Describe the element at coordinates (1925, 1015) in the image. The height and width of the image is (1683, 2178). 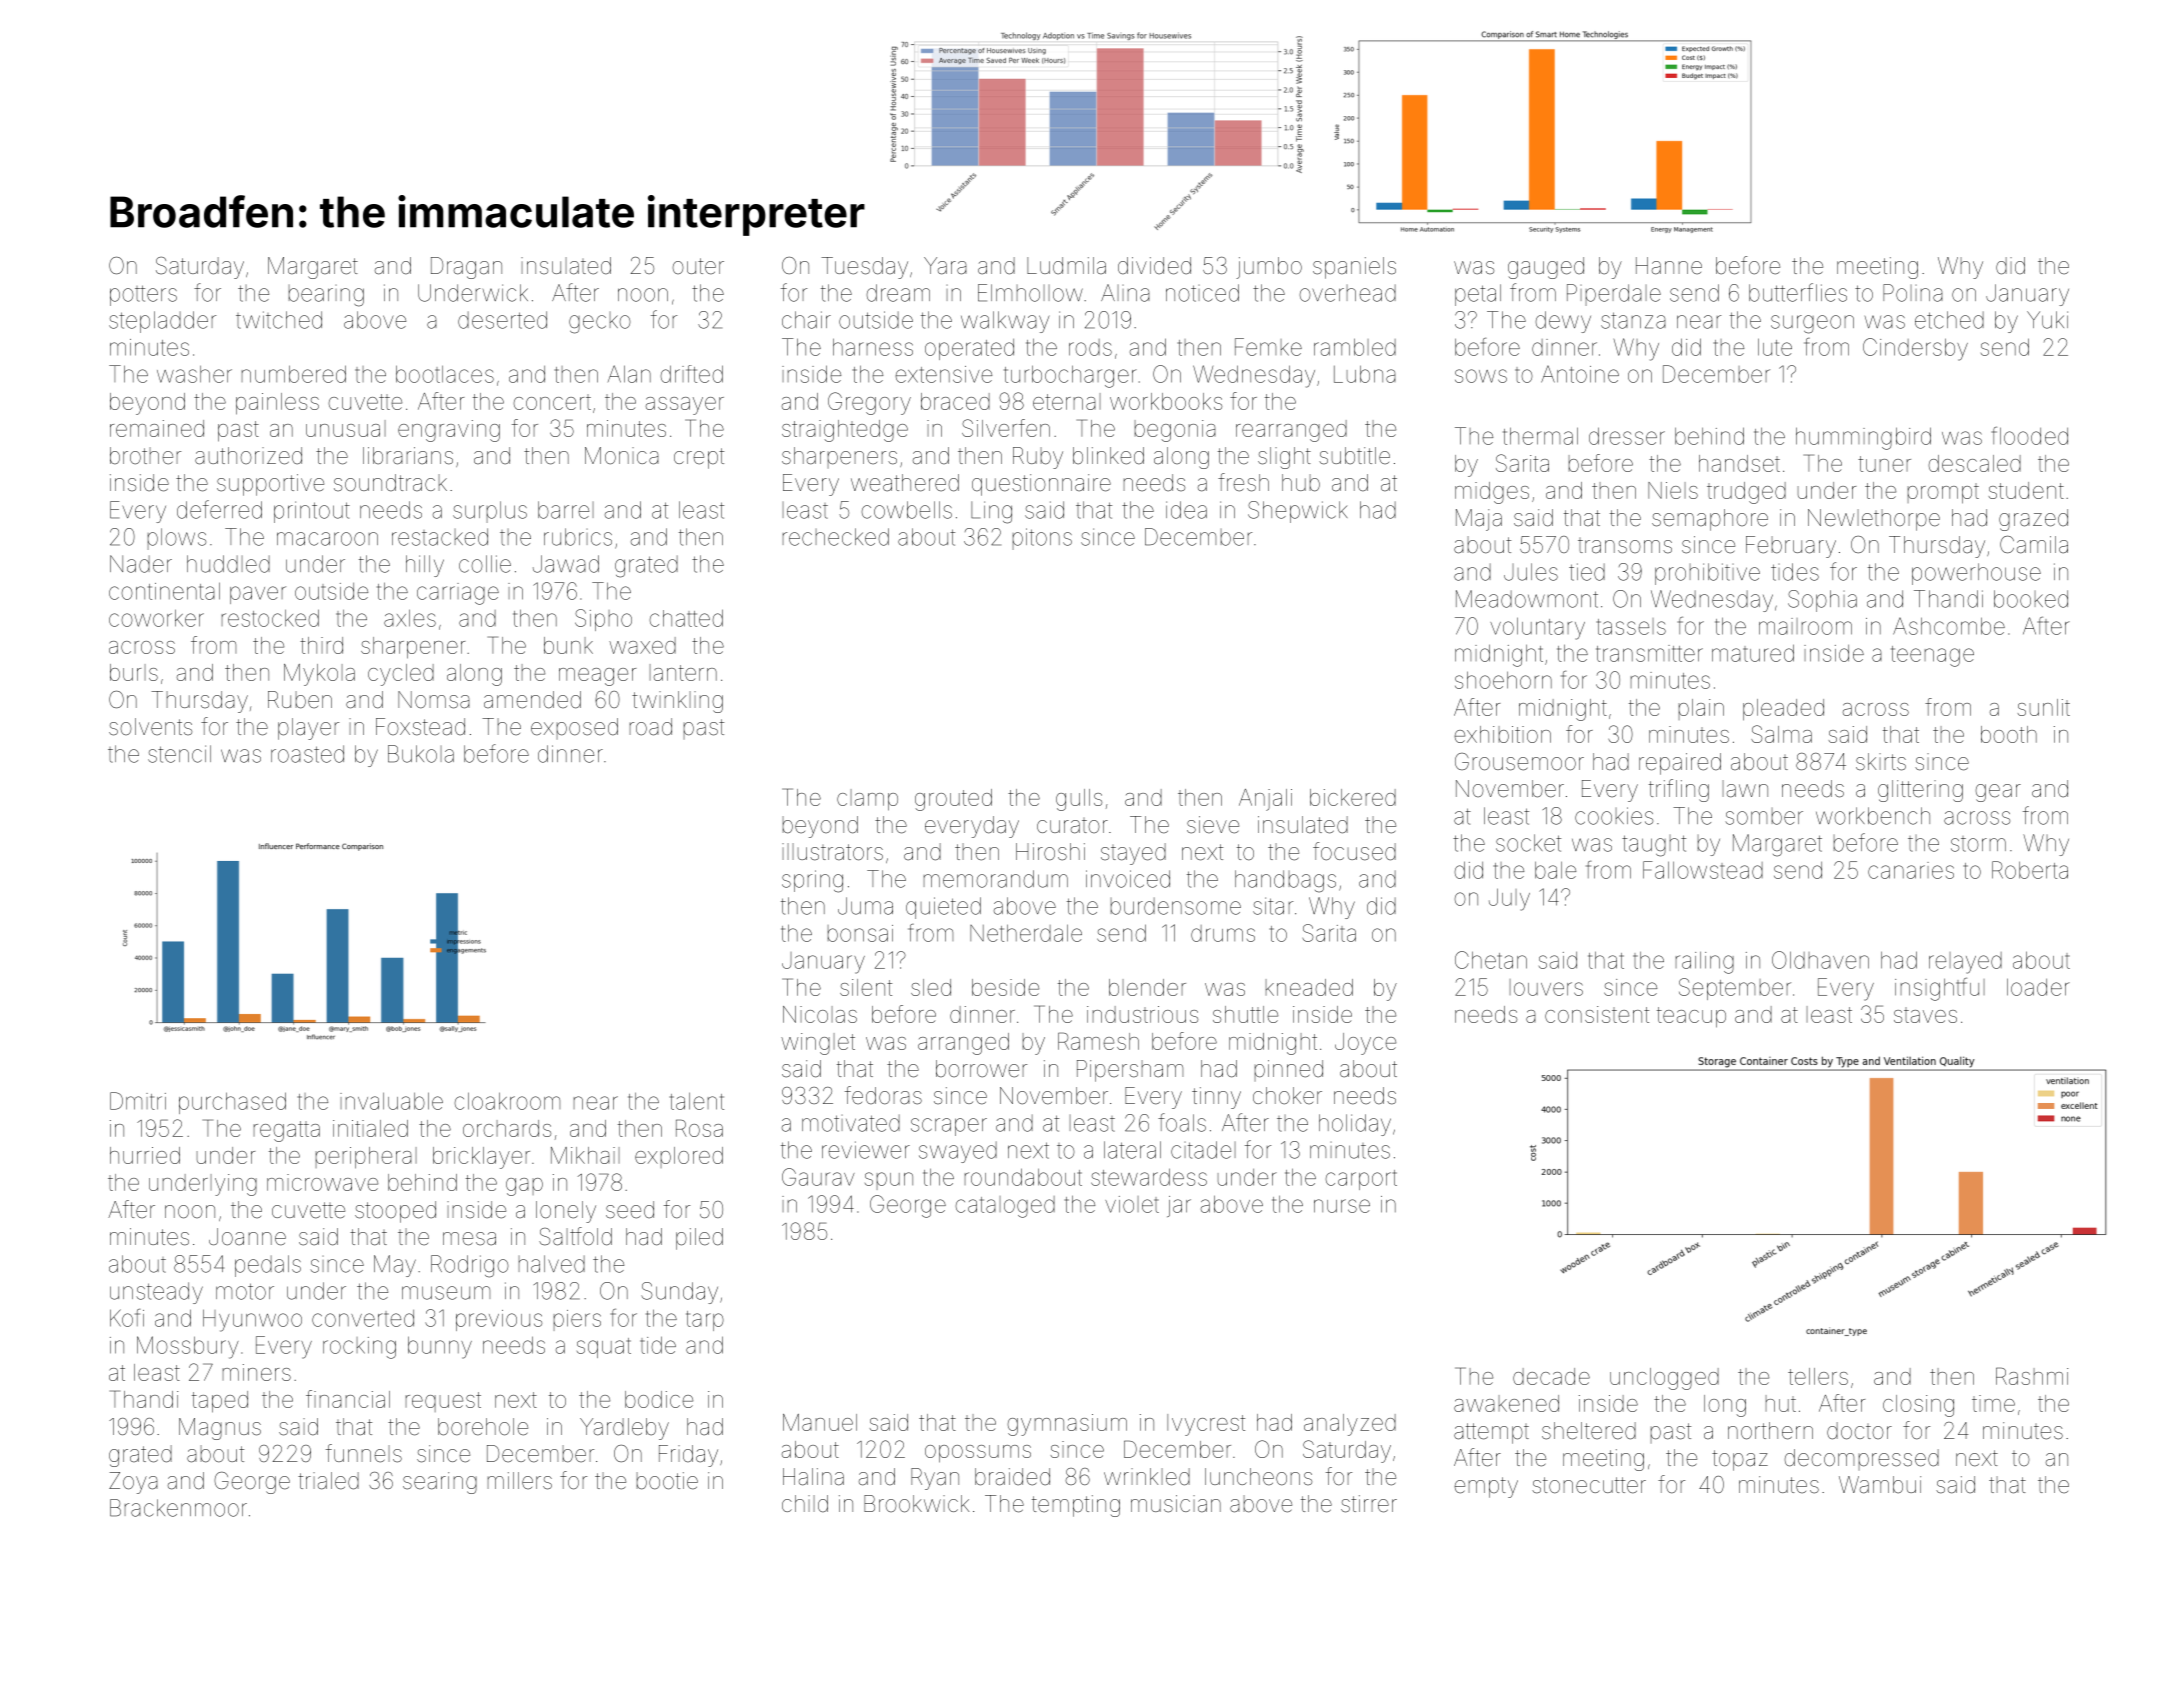
I see `staves` at that location.
